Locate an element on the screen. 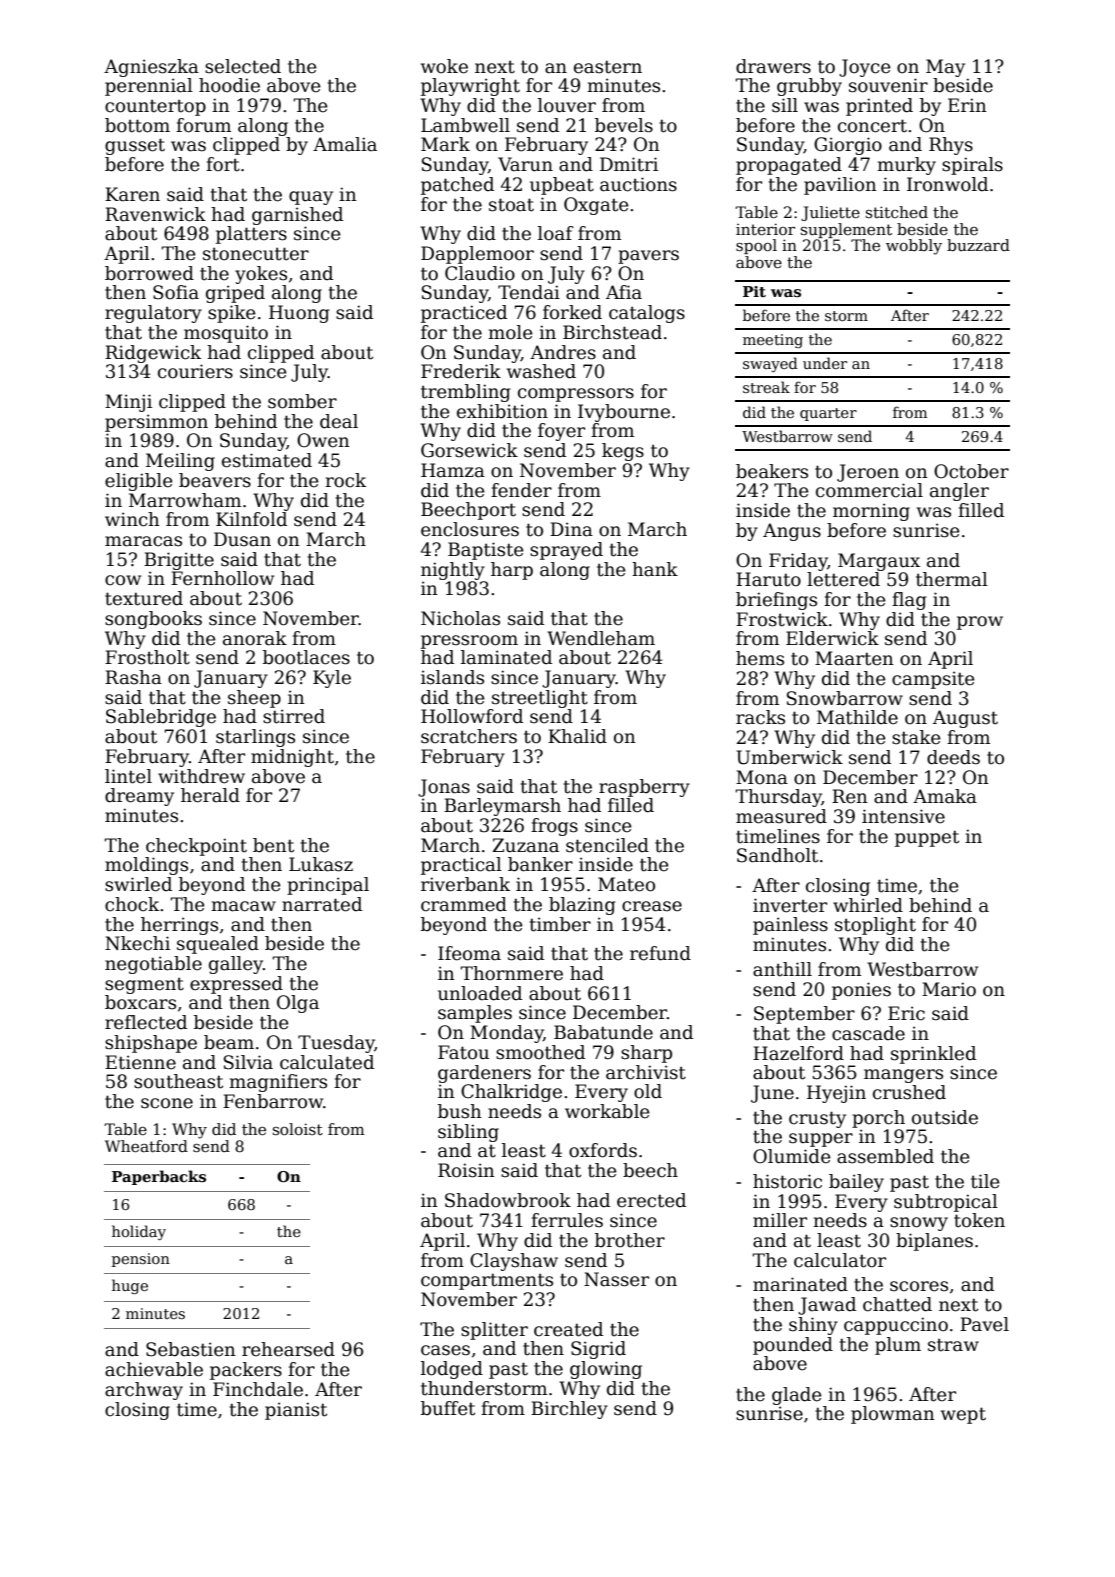 This screenshot has height=1577, width=1115. Oxgate is located at coordinates (596, 206).
